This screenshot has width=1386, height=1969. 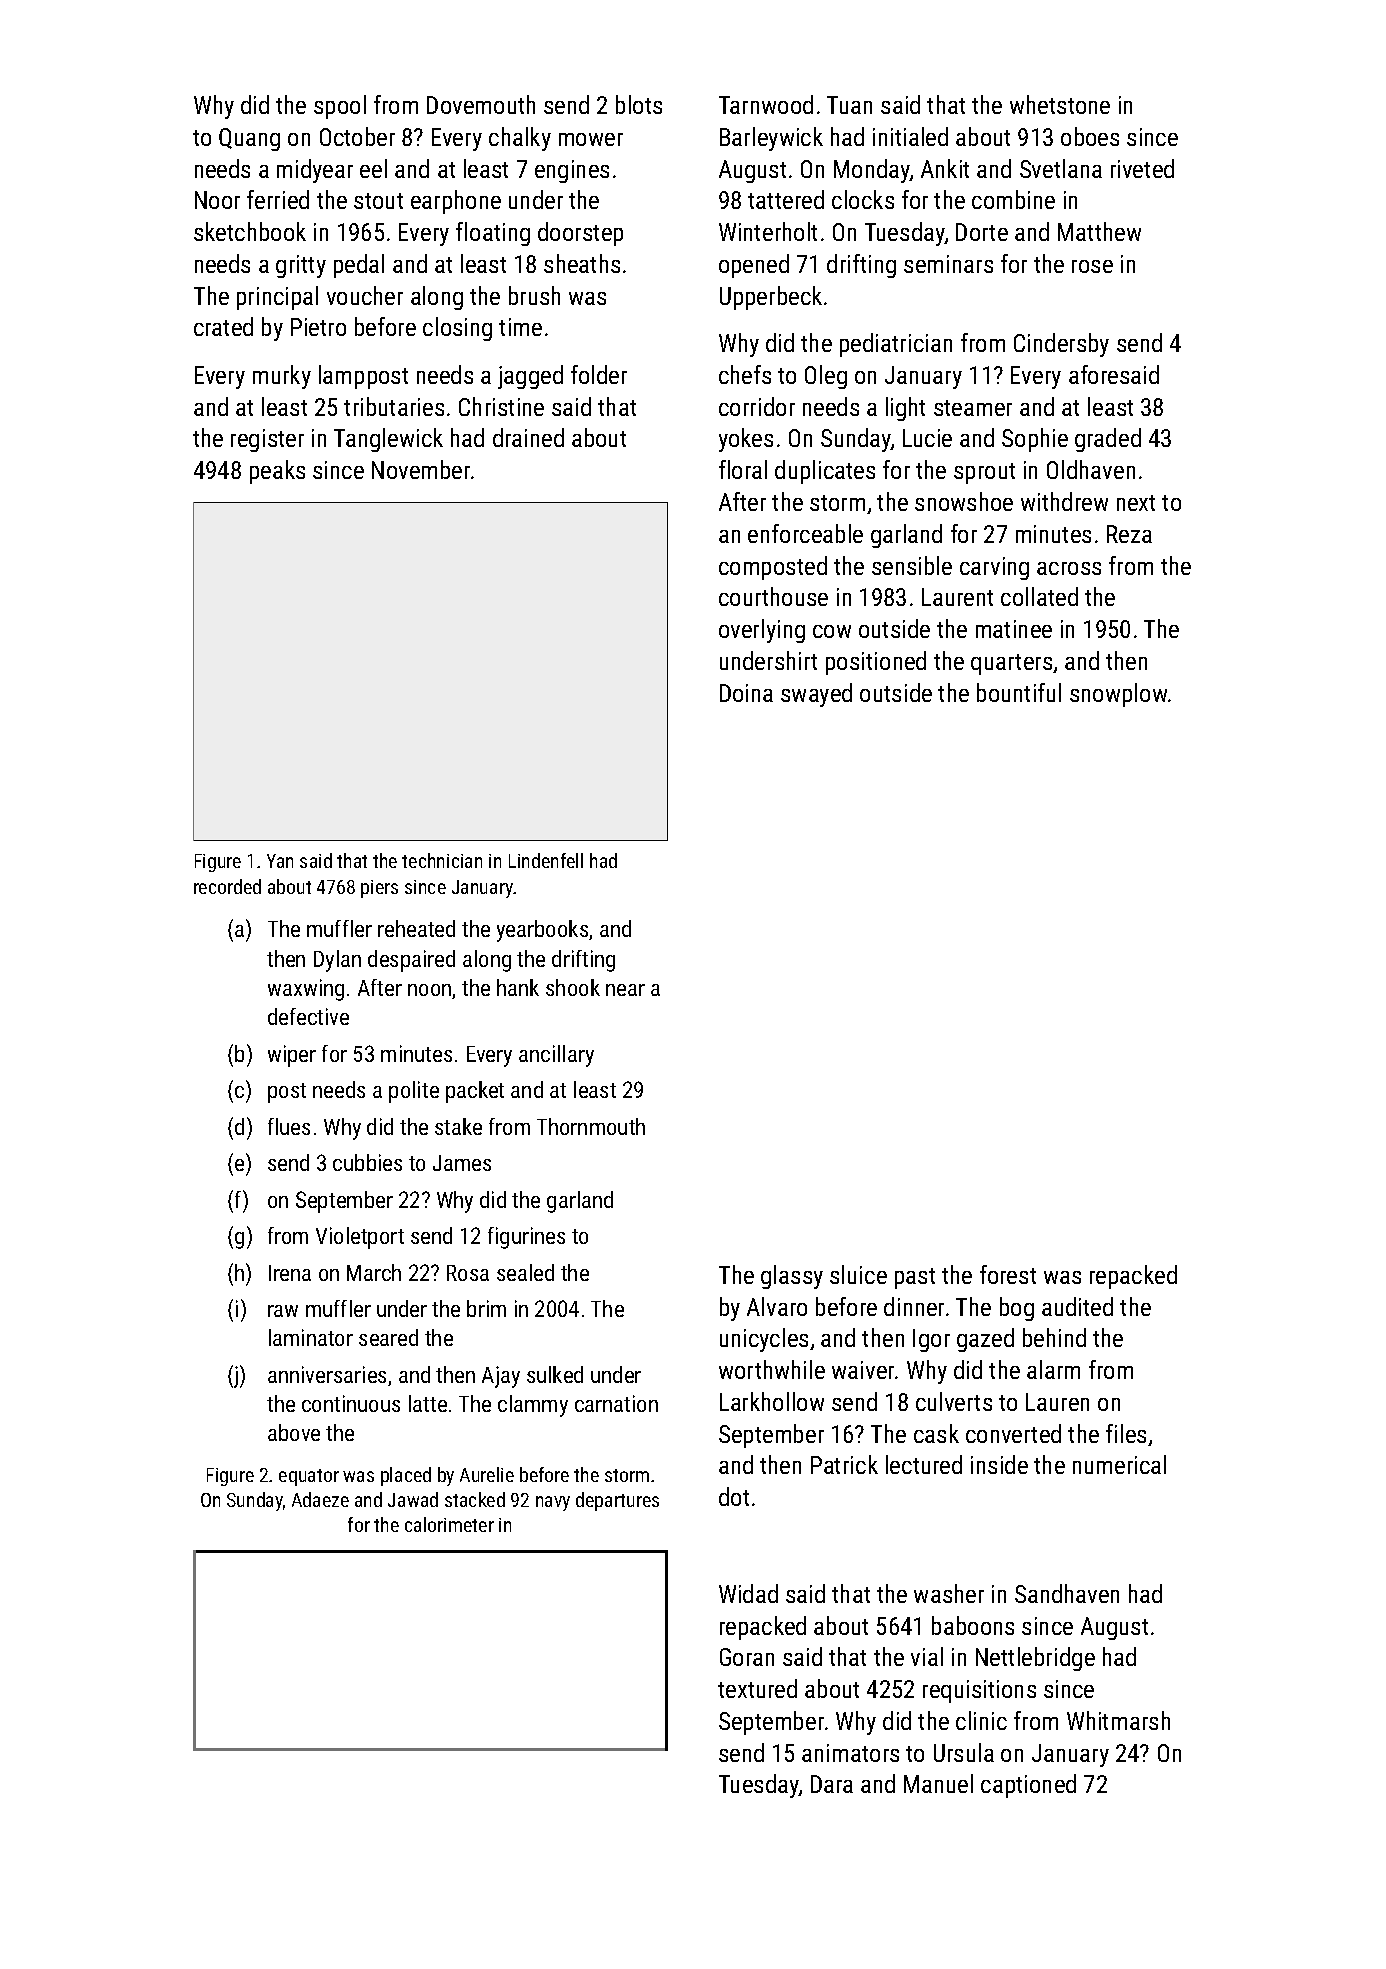 What do you see at coordinates (639, 104) in the screenshot?
I see `blots` at bounding box center [639, 104].
